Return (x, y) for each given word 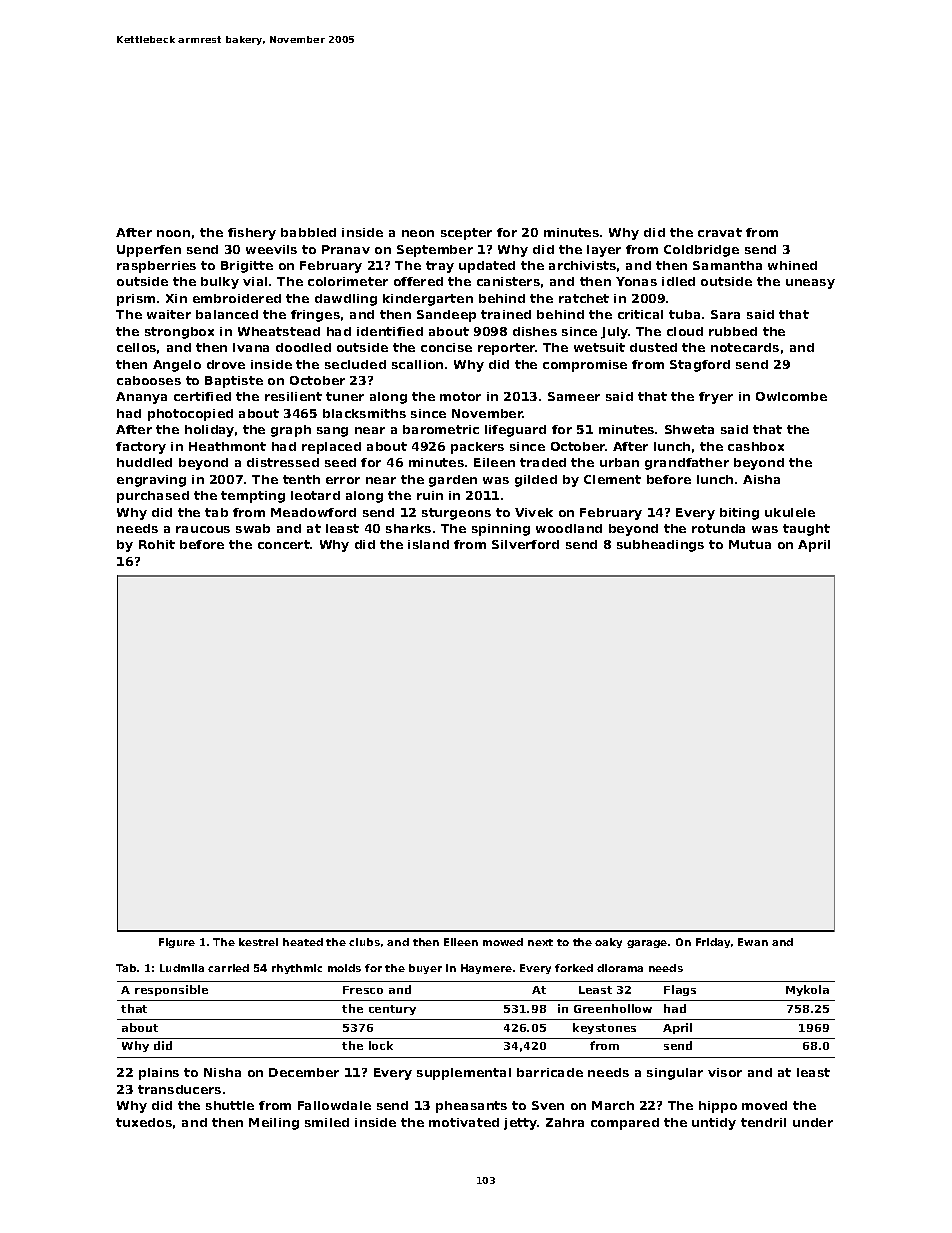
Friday (713, 943)
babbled (308, 232)
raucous (203, 529)
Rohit (157, 544)
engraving (151, 481)
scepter (466, 234)
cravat (720, 232)
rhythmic (297, 969)
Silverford (525, 544)
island (428, 544)
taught (806, 530)
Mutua (750, 544)
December (304, 1072)
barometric (441, 429)
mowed (503, 942)
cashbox (756, 446)
